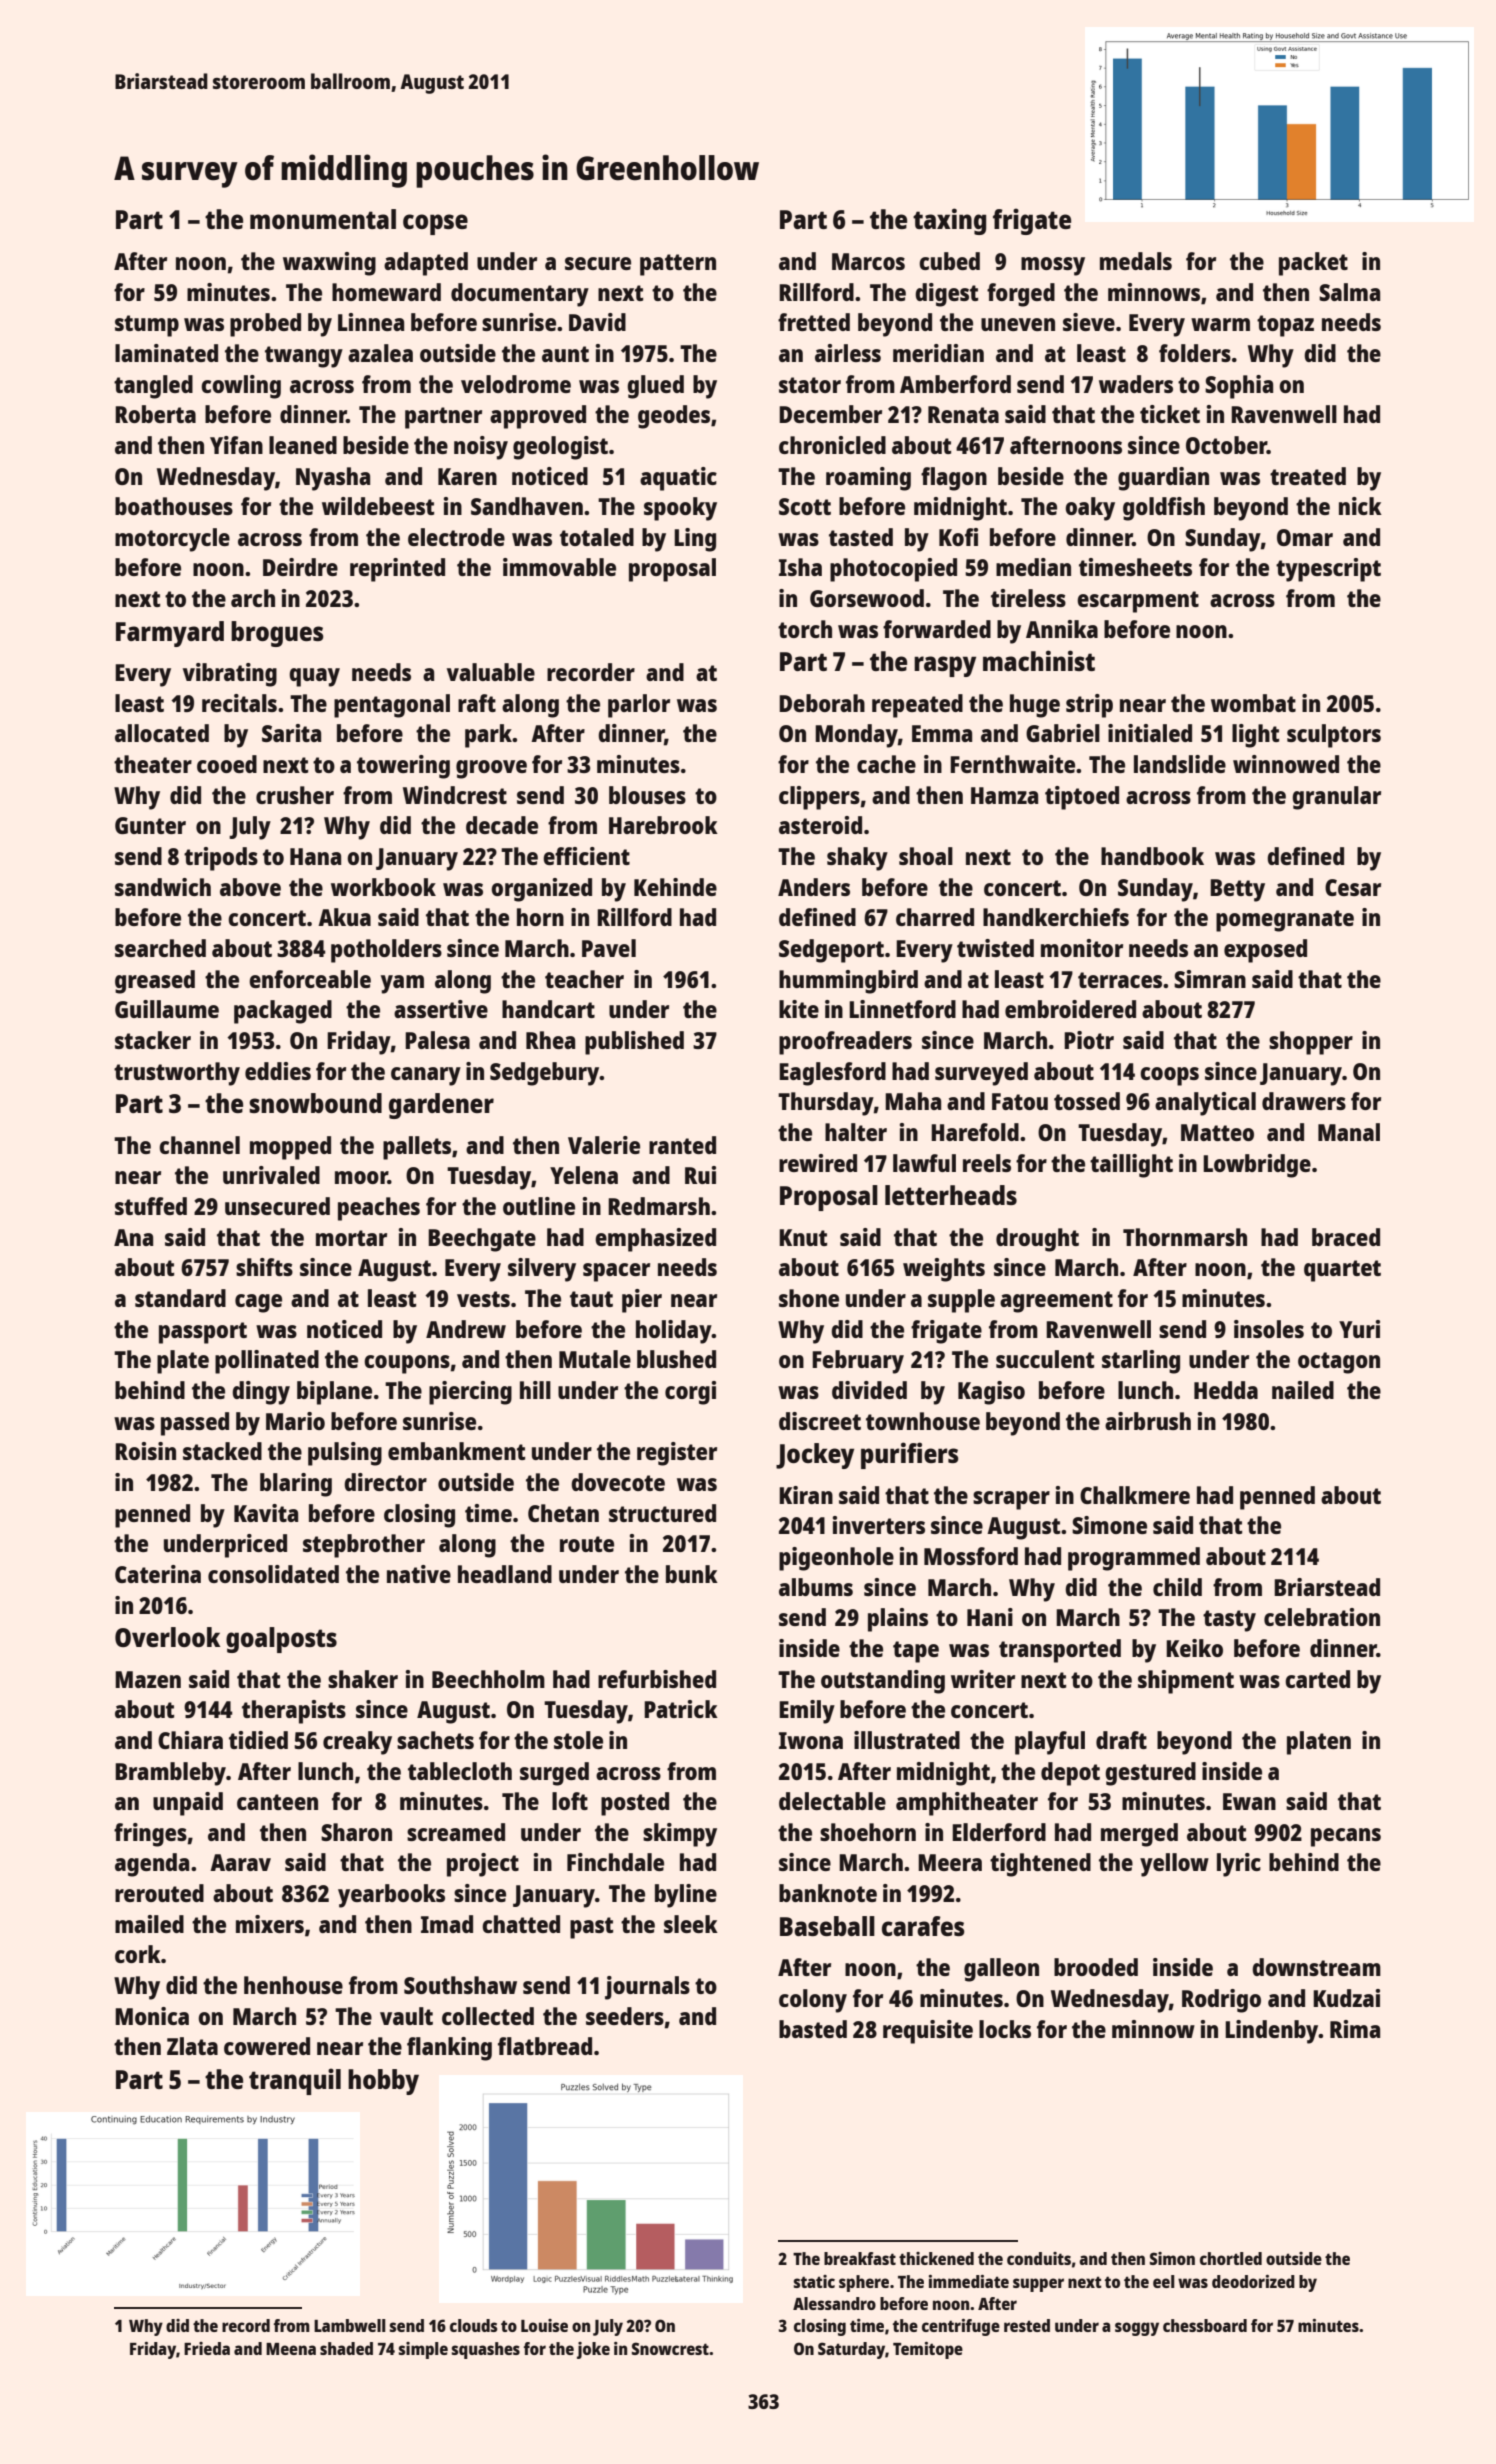  I want to click on Harebrook, so click(663, 825).
